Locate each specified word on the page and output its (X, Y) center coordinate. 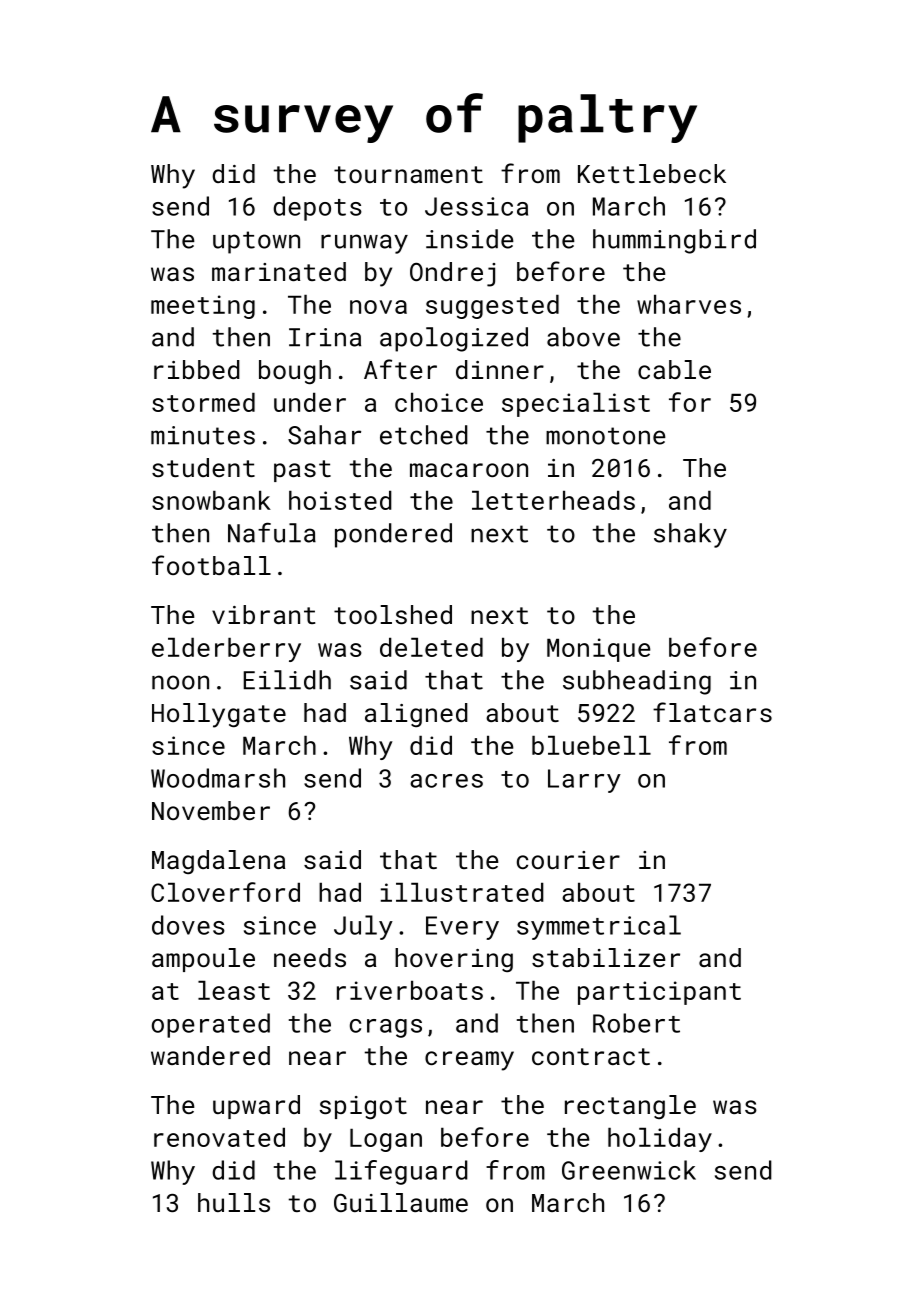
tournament (408, 174)
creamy (469, 1061)
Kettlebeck (652, 173)
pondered (393, 535)
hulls (234, 1202)
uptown (256, 242)
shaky (690, 535)
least (234, 990)
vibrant (263, 614)
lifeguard (401, 1172)
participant (659, 993)
